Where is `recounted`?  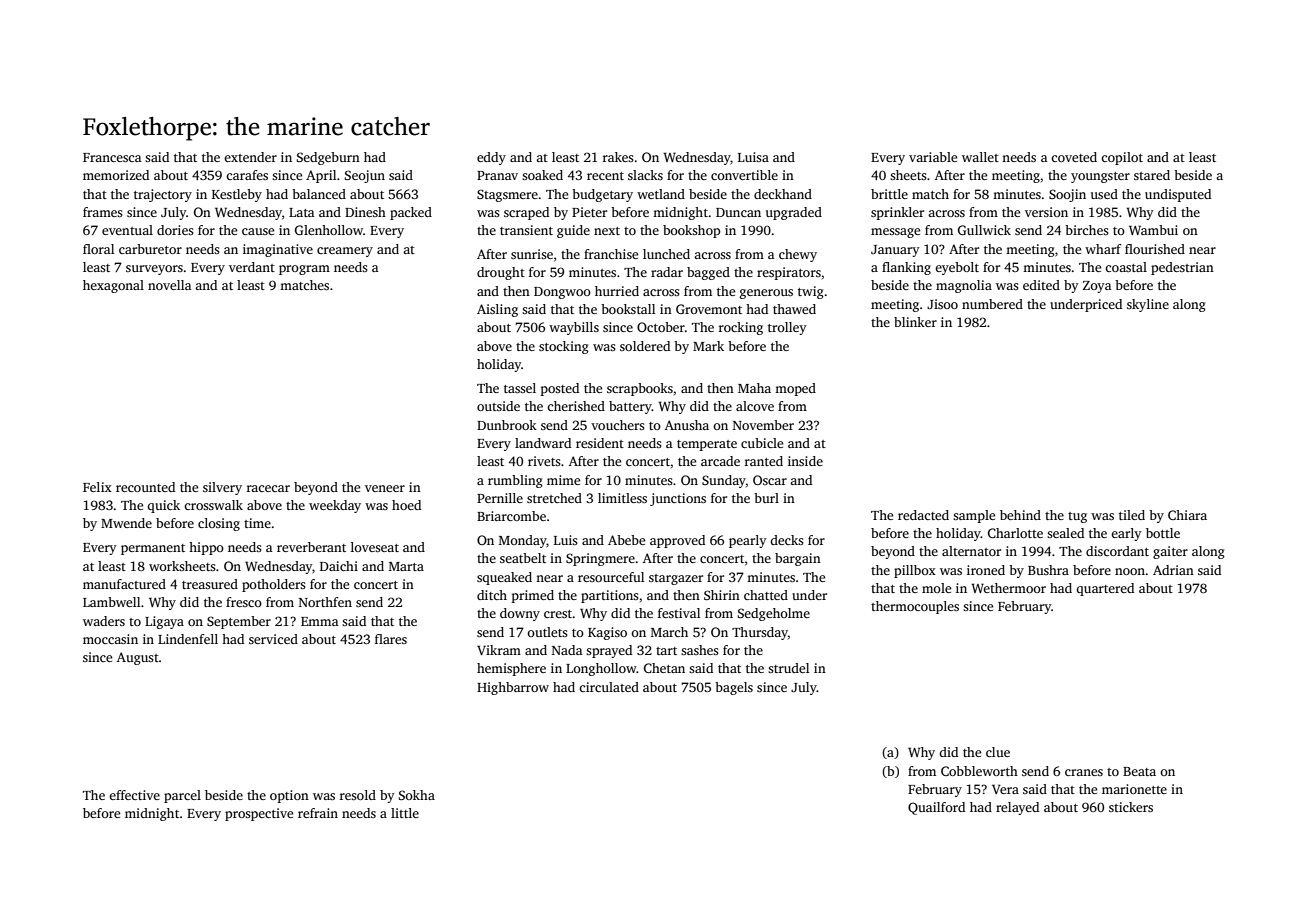
recounted is located at coordinates (145, 487).
